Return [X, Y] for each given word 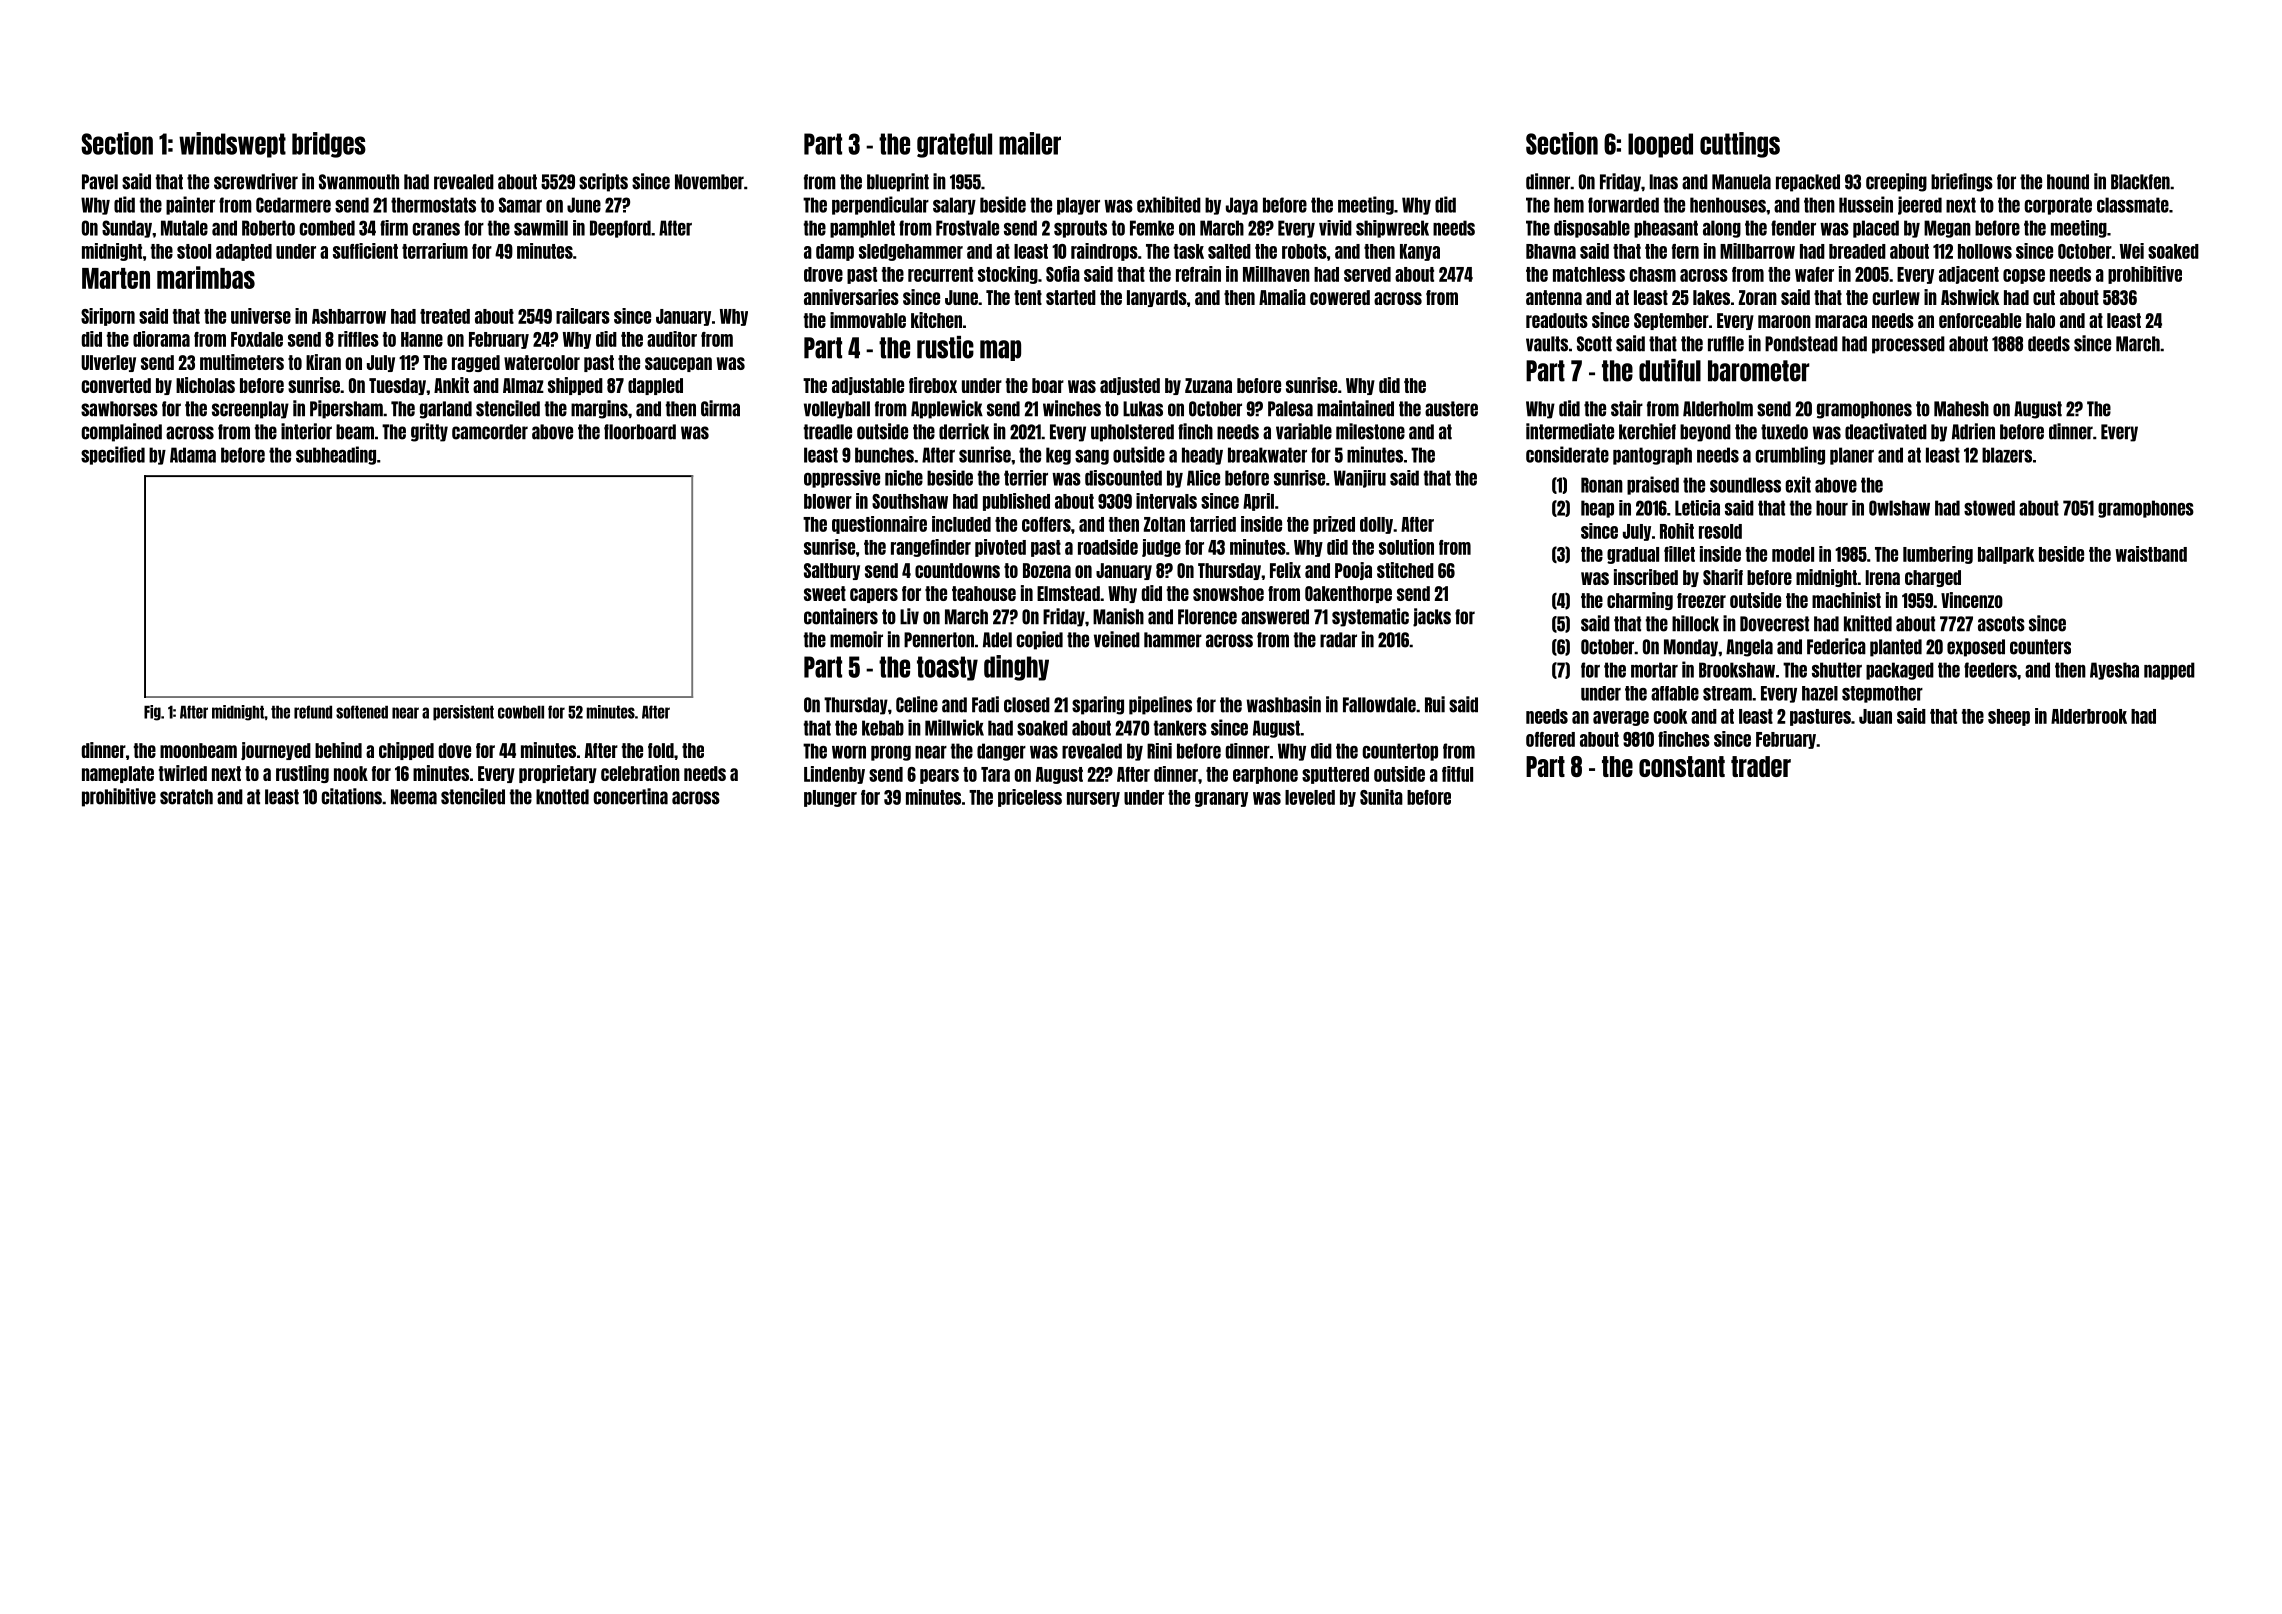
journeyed [276, 751]
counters [2040, 647]
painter [190, 205]
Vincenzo [1972, 600]
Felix [1285, 570]
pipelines [1160, 705]
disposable [1592, 229]
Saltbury [832, 571]
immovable [868, 320]
